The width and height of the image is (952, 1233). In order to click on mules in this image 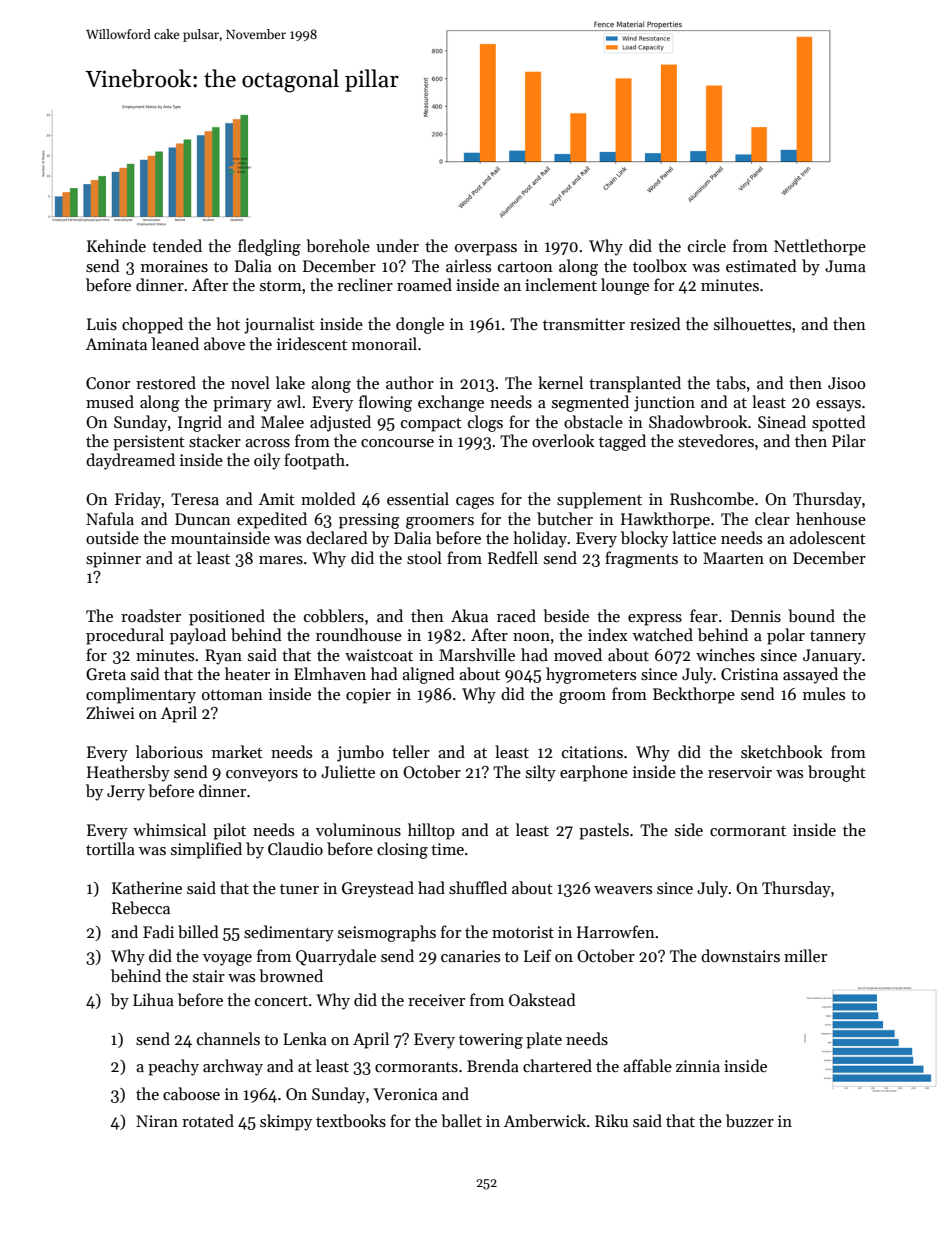, I will do `click(824, 693)`.
